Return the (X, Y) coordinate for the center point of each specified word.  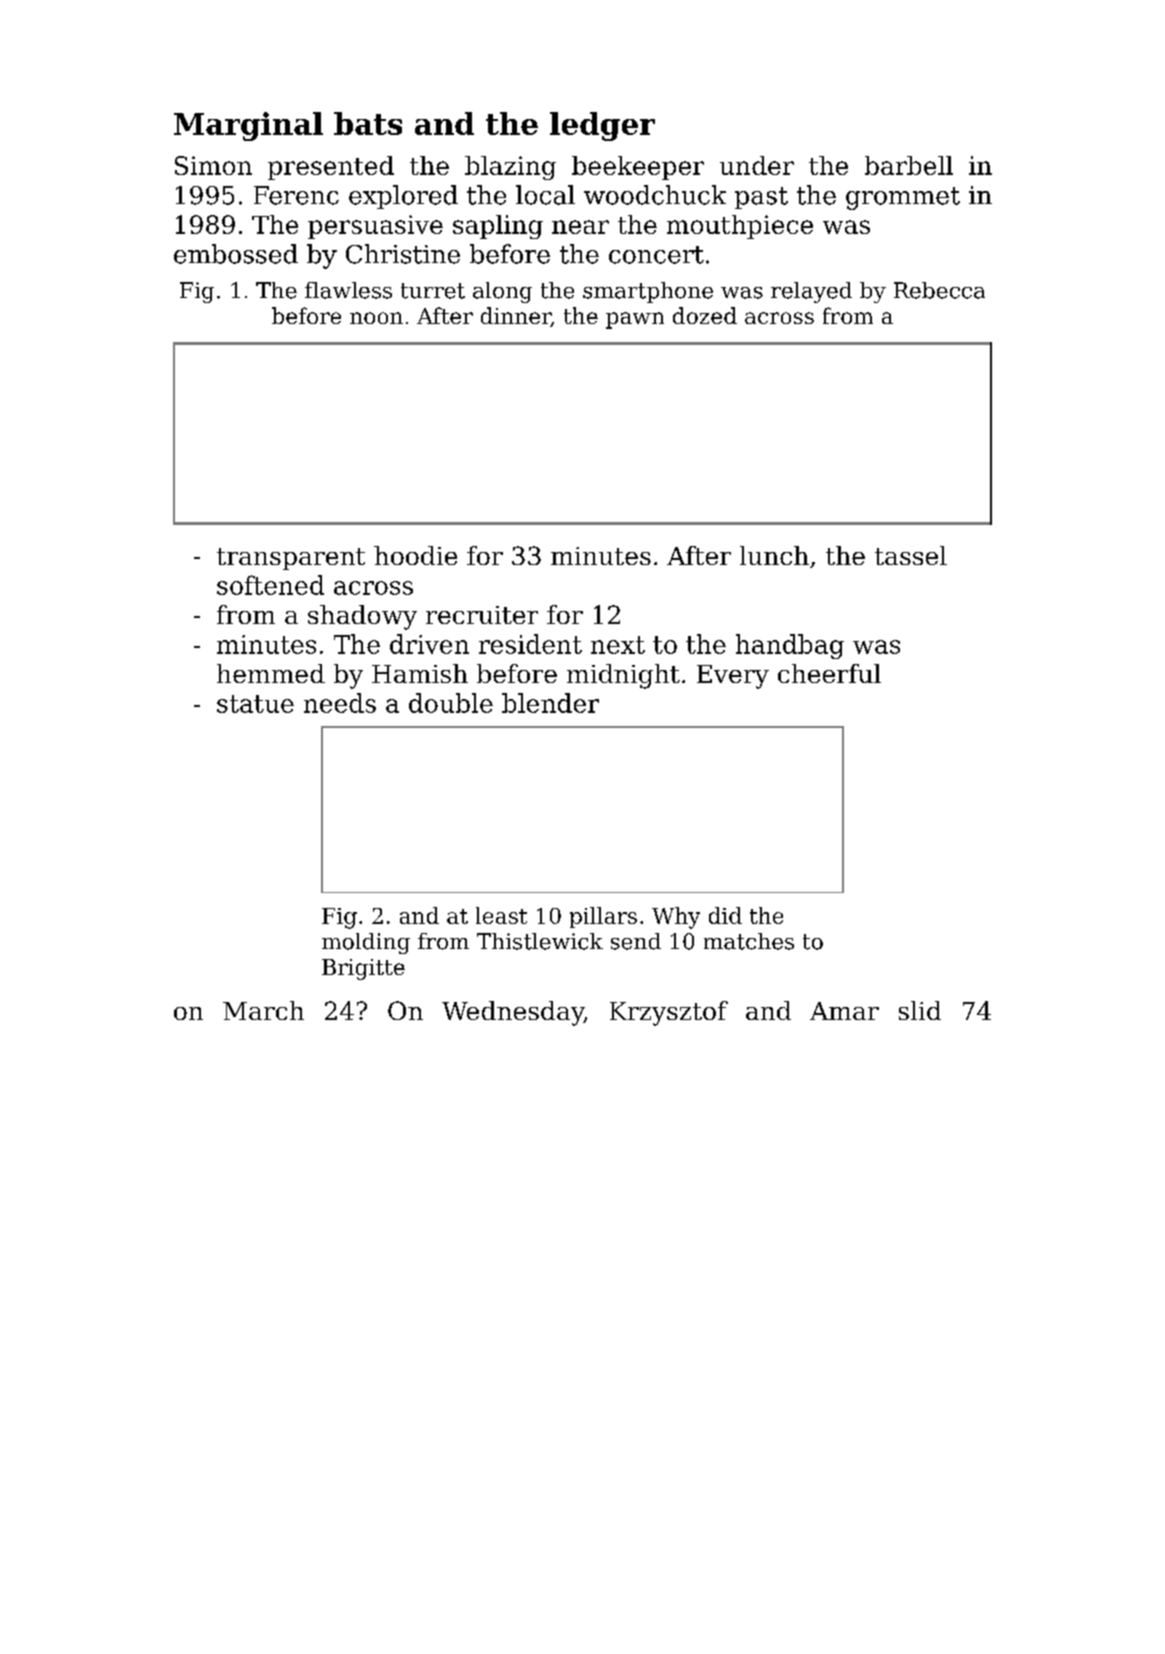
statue (255, 704)
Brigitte (363, 969)
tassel (911, 555)
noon (376, 318)
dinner (516, 317)
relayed (811, 292)
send (636, 941)
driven (429, 644)
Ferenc (296, 195)
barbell (909, 165)
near (580, 227)
